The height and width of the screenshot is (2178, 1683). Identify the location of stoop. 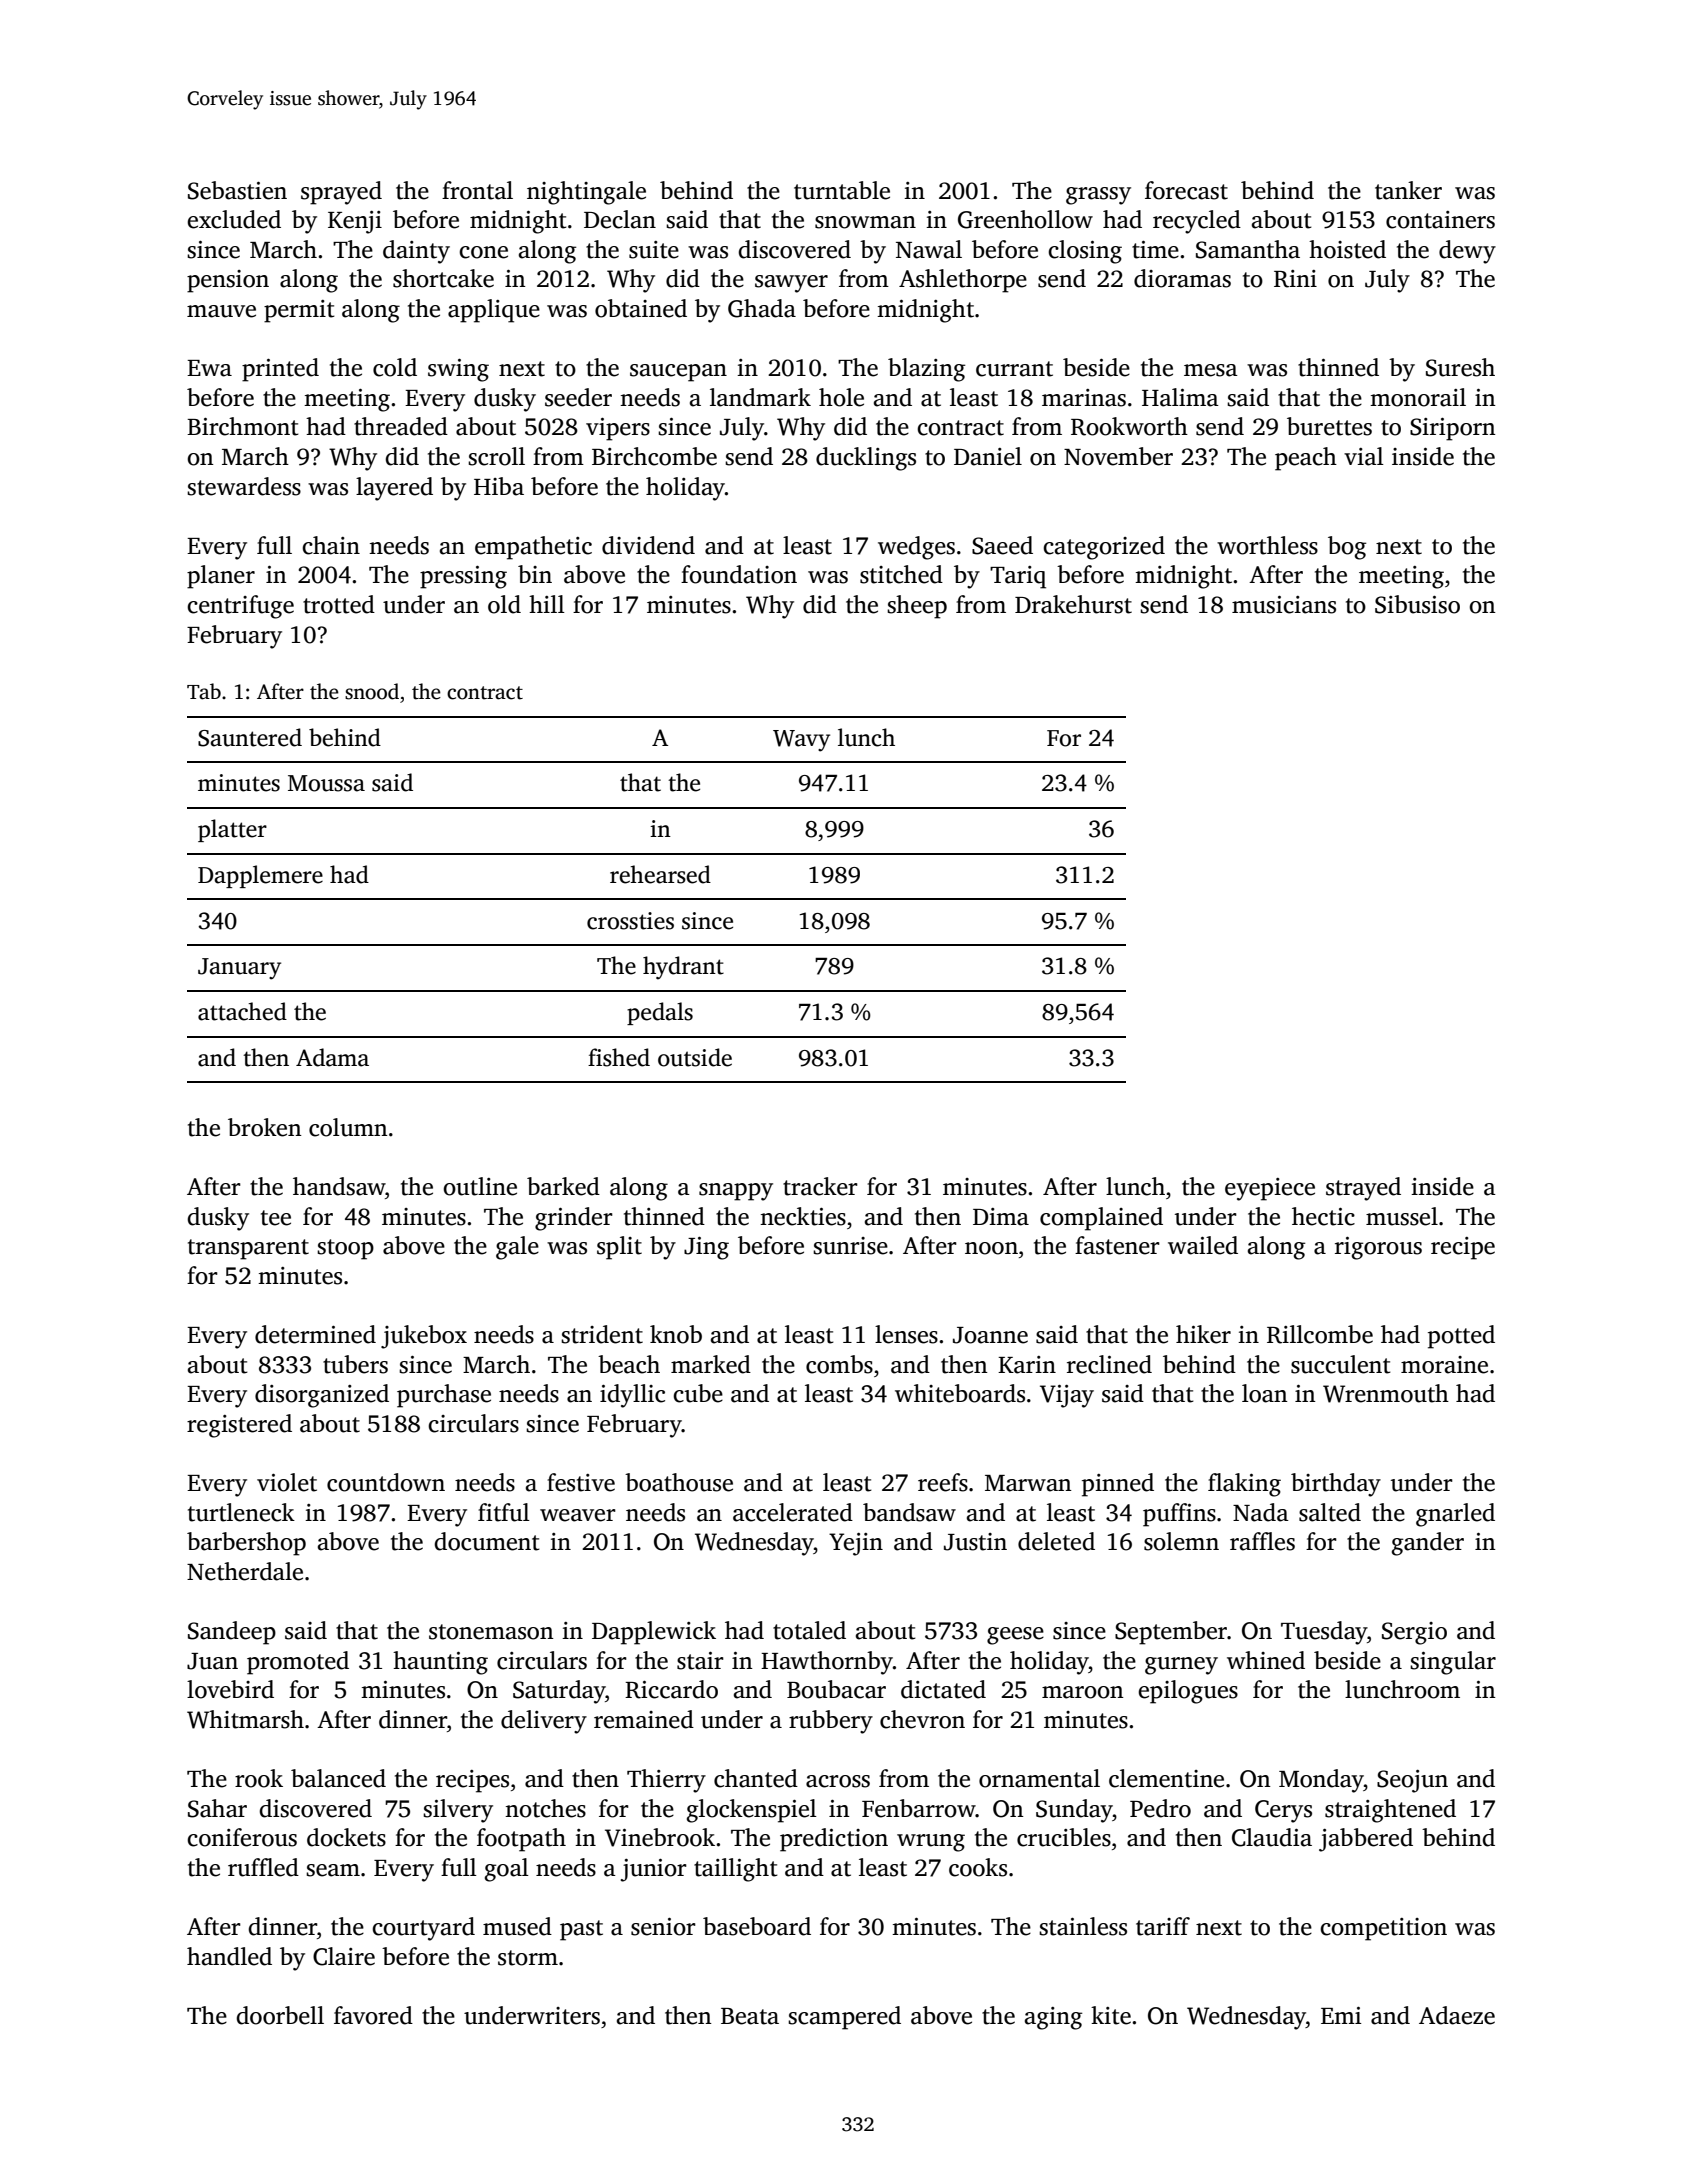
(345, 1249).
